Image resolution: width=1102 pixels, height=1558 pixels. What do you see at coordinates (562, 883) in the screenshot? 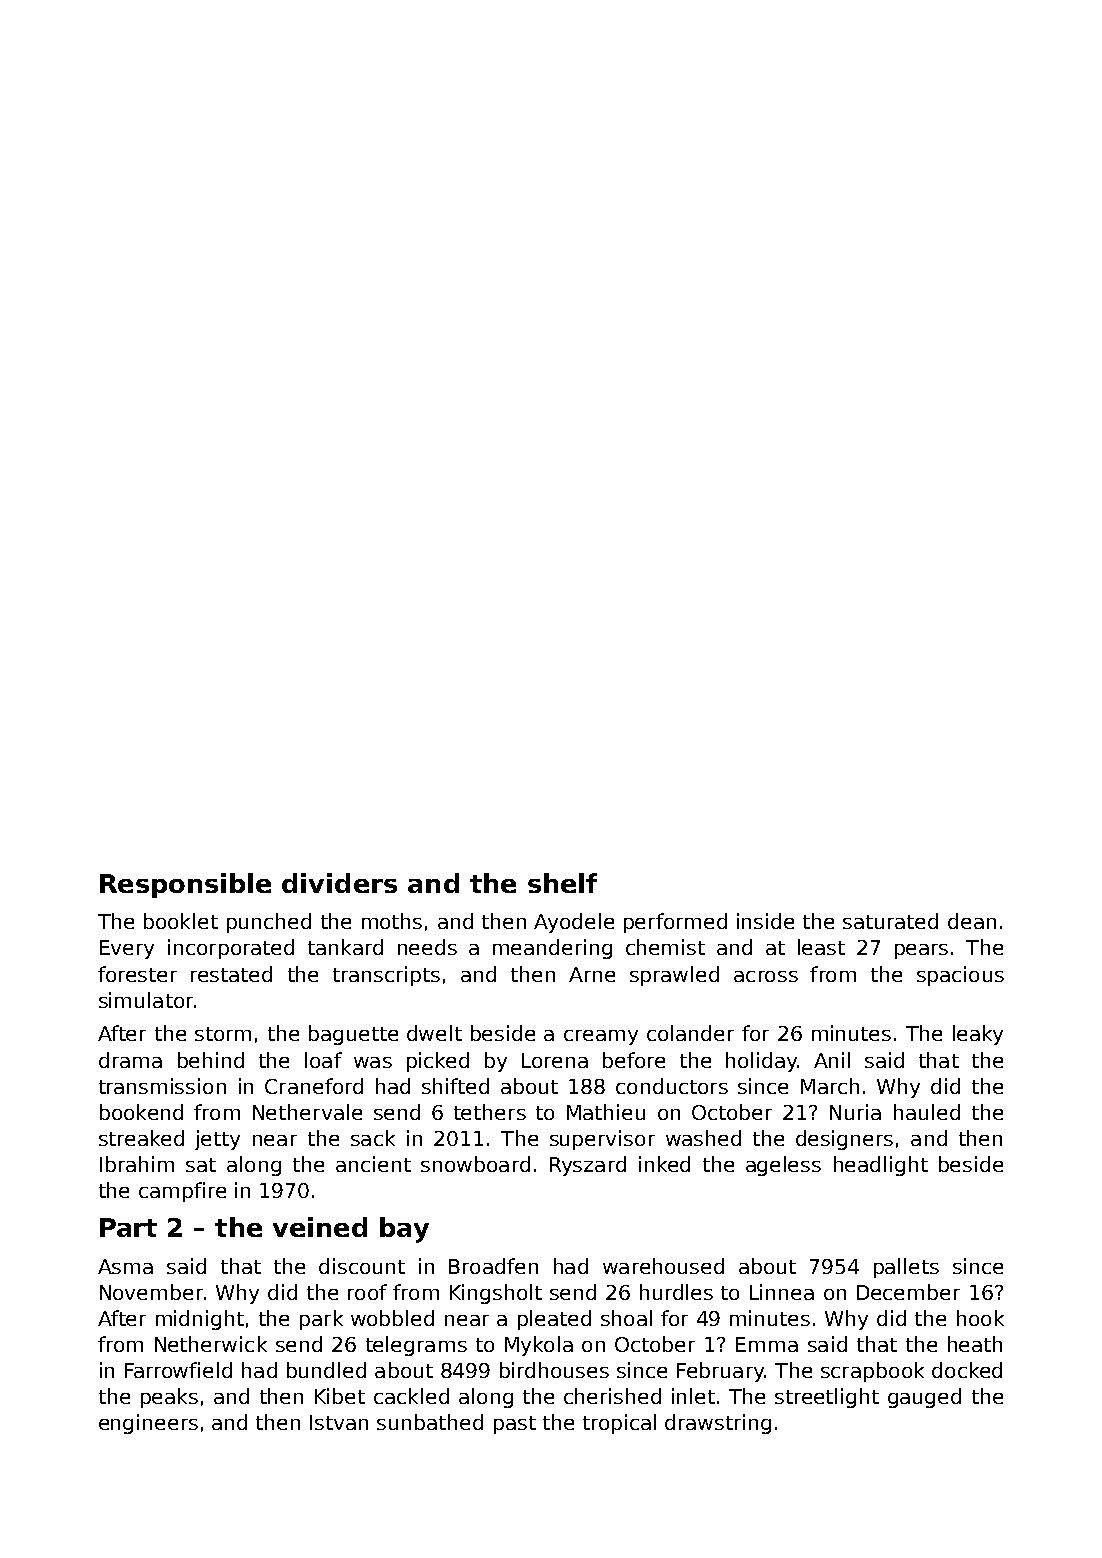
I see `shelf` at bounding box center [562, 883].
